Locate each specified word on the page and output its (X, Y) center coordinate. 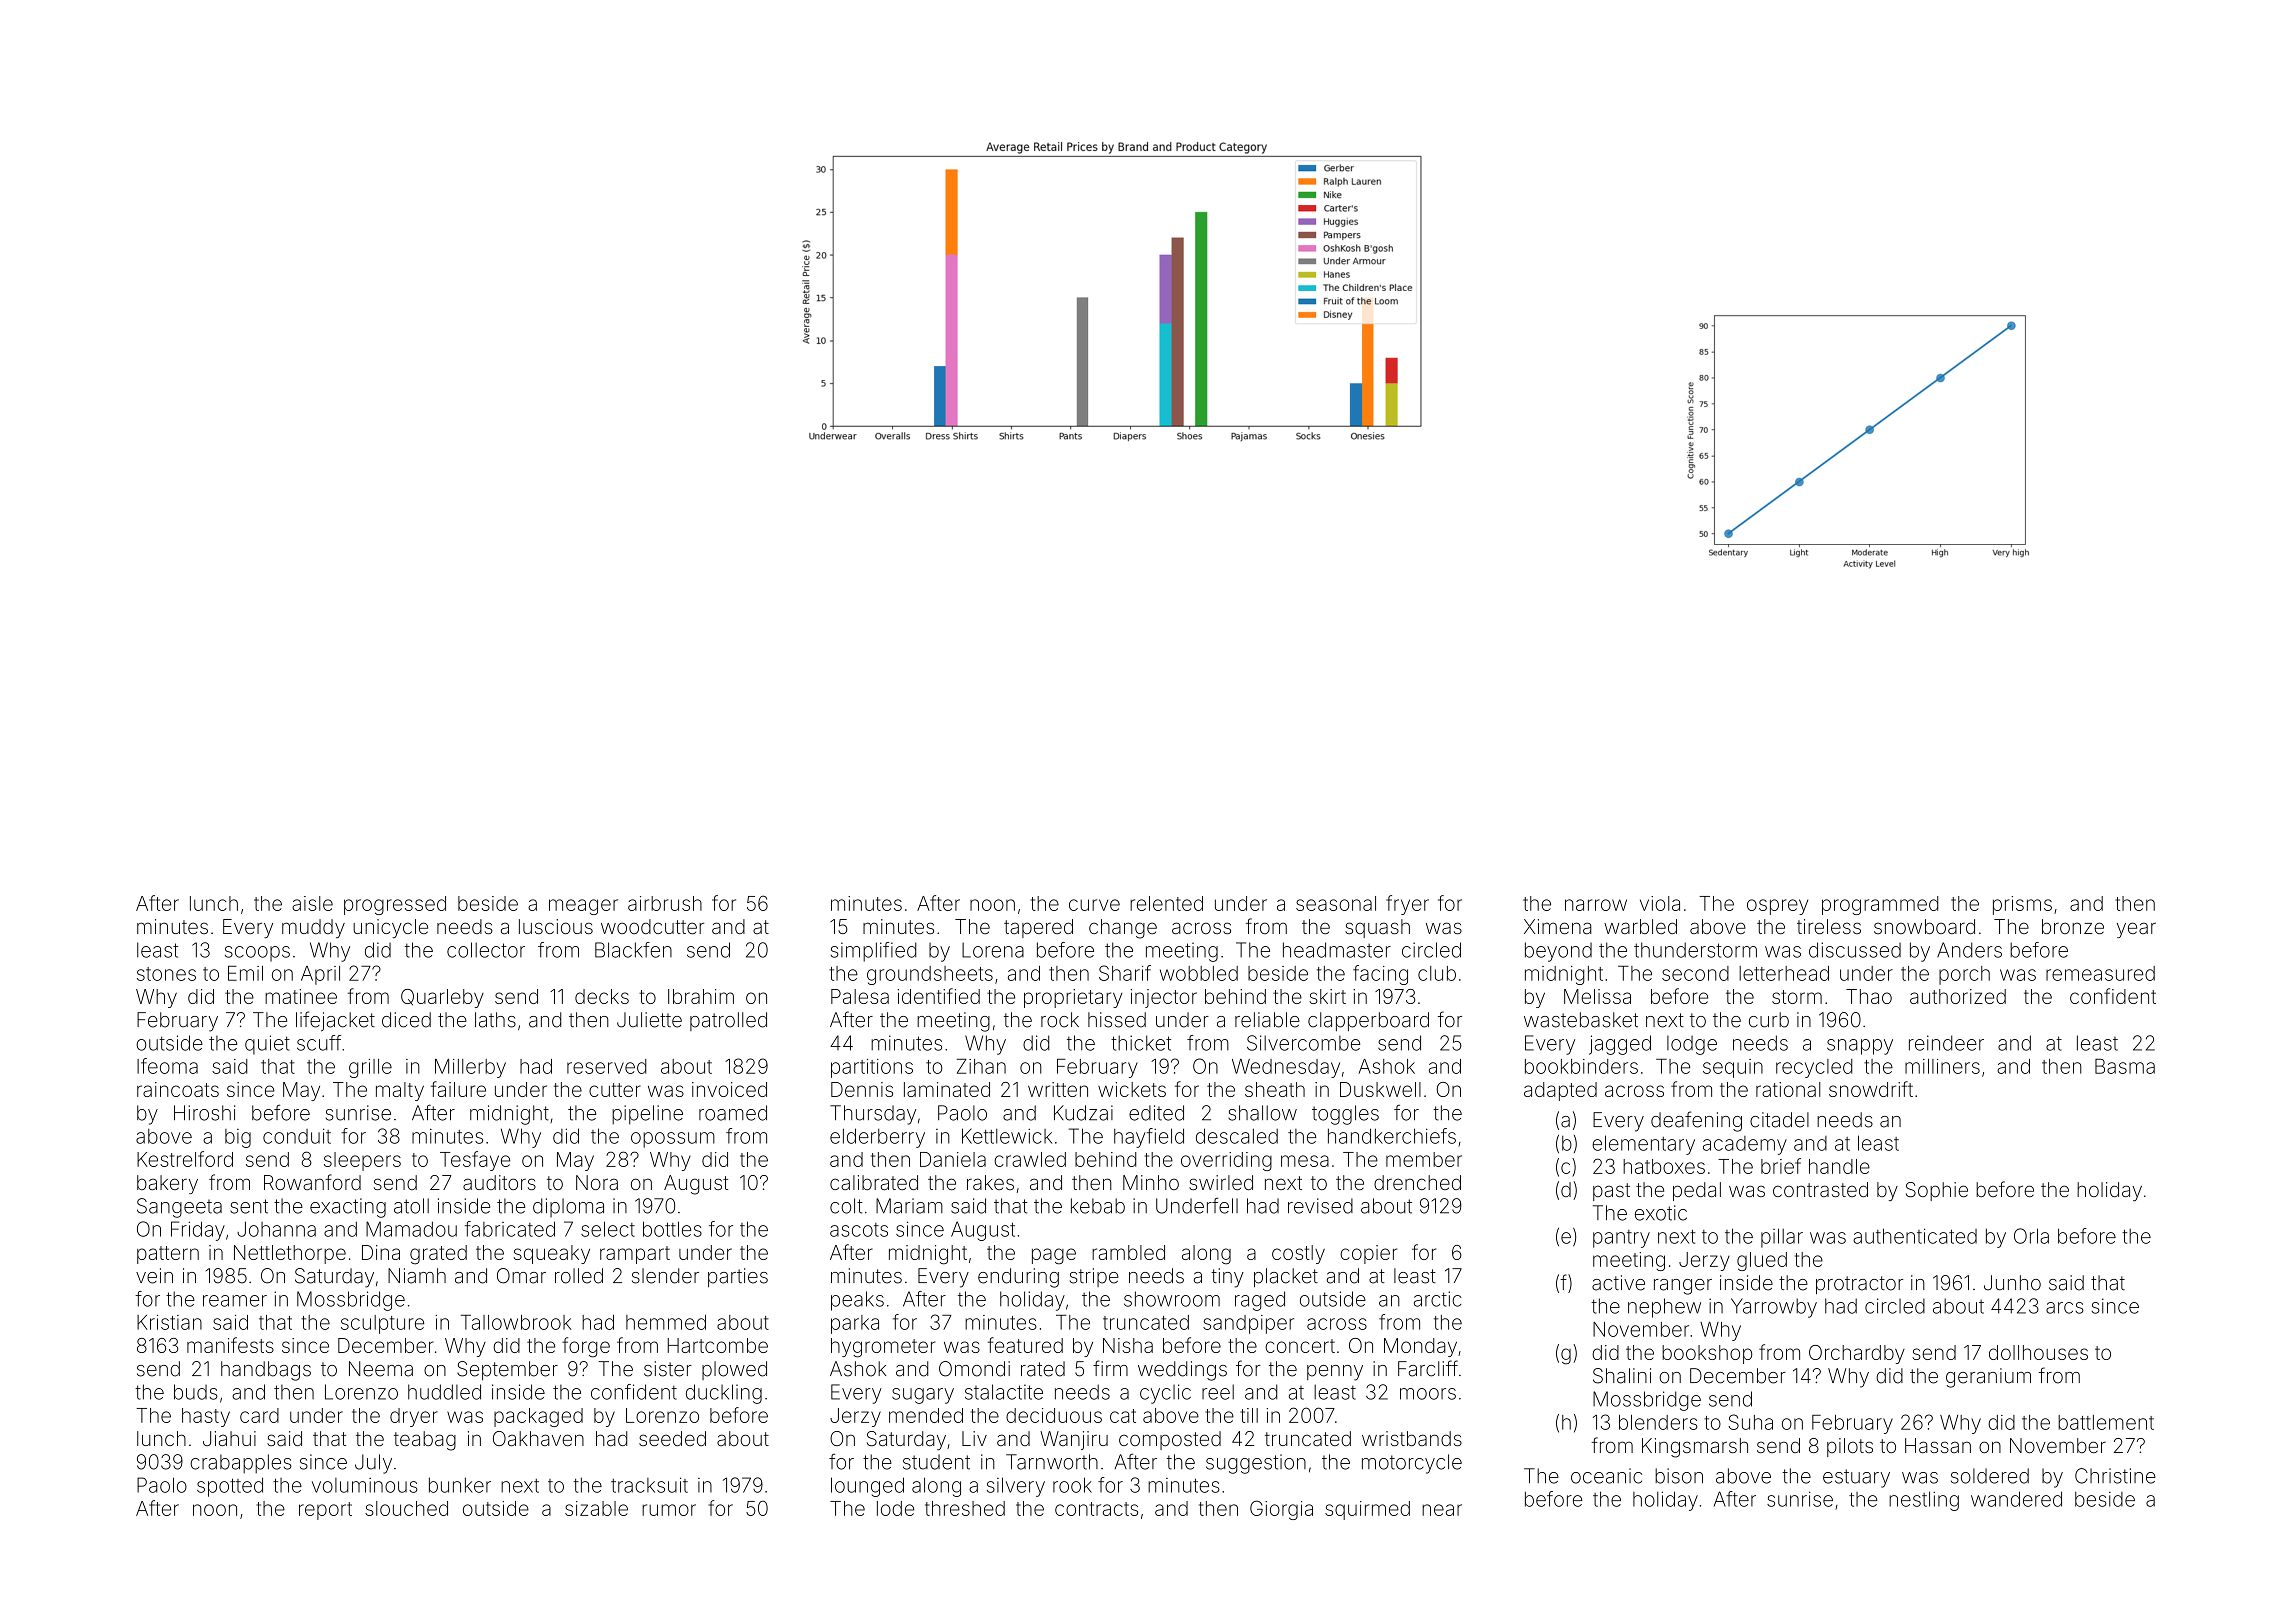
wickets (1132, 1089)
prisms (2022, 905)
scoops (257, 954)
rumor (669, 1510)
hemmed (666, 1322)
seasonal (1336, 903)
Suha (1751, 1422)
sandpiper (1248, 1324)
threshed (965, 1508)
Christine (2115, 1476)
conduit (297, 1136)
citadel (1779, 1120)
